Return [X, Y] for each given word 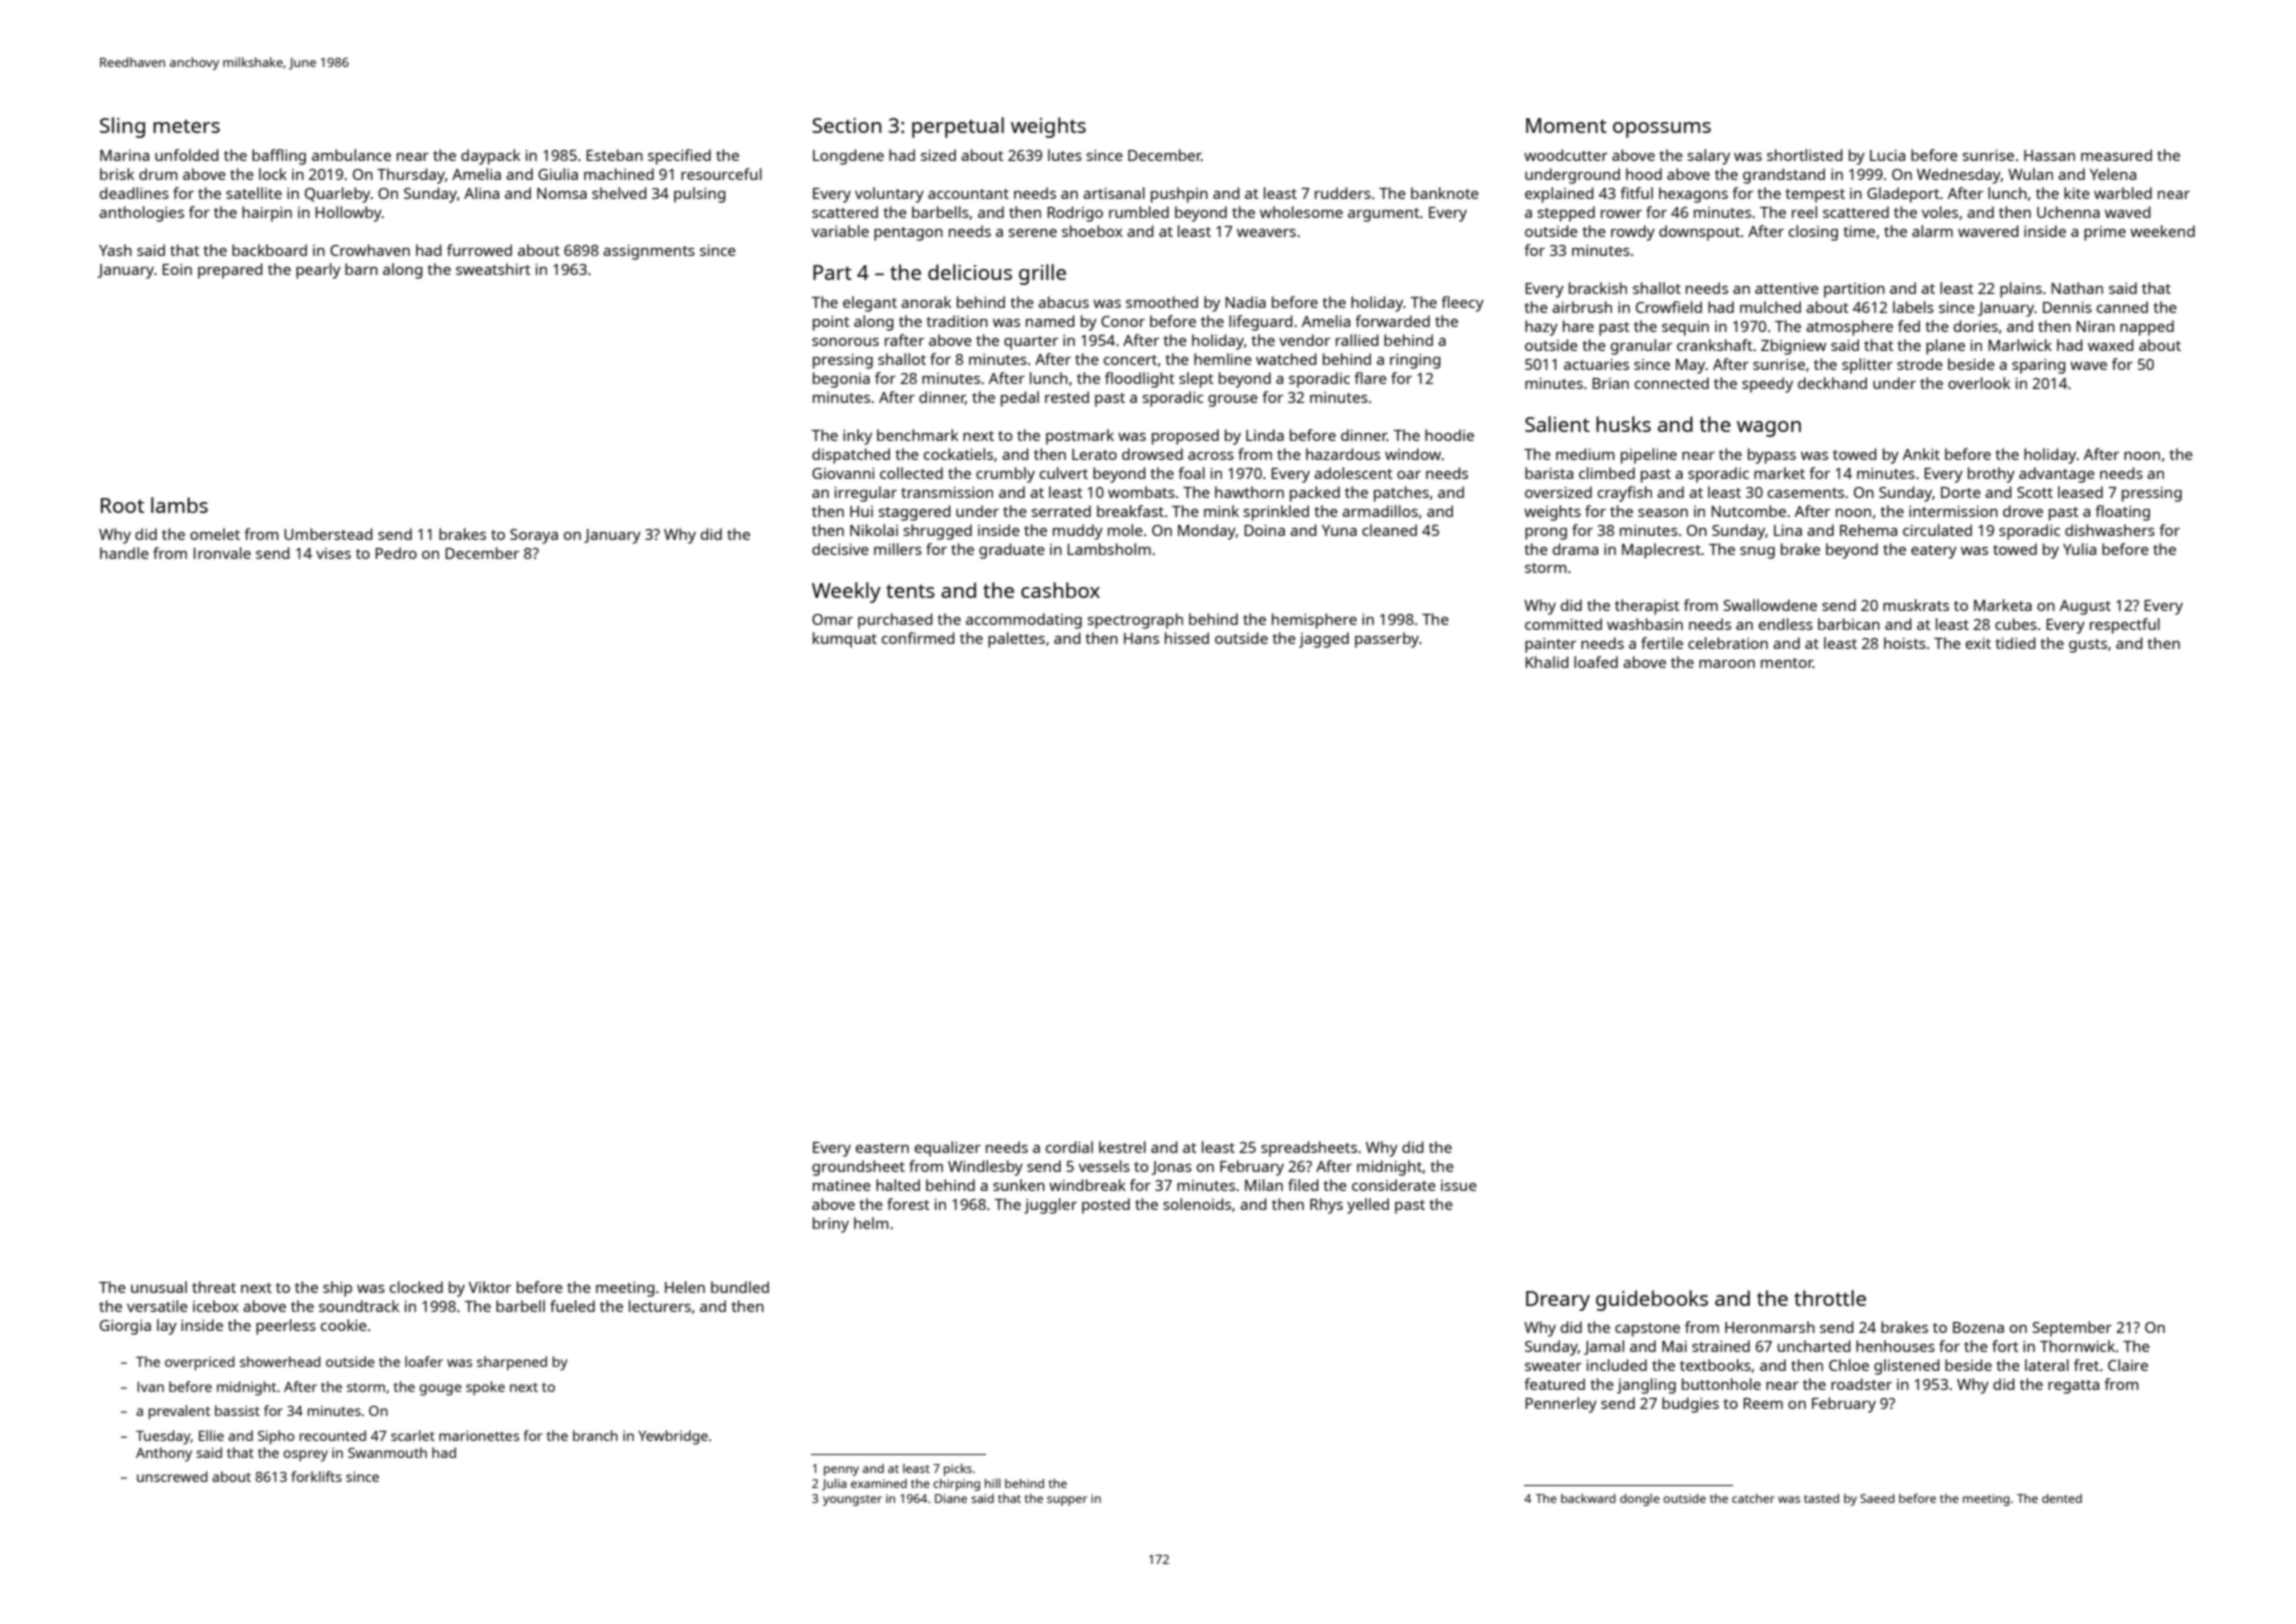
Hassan [2049, 155]
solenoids [1197, 1204]
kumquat [845, 640]
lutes [1065, 155]
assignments [649, 252]
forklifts [316, 1476]
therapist [1647, 607]
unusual [159, 1287]
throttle [1830, 1298]
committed [1563, 624]
